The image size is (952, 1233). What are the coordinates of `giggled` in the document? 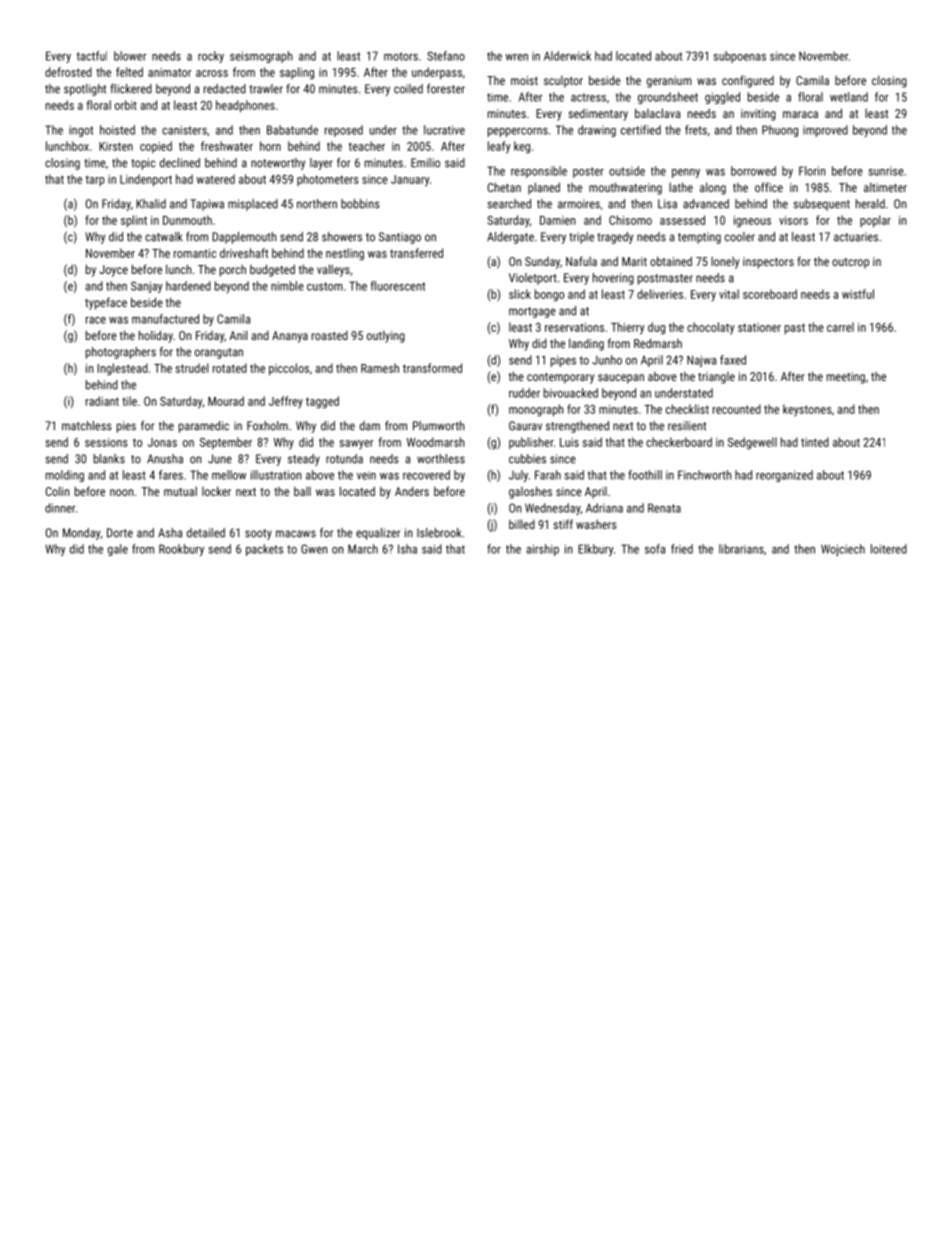 It's located at (722, 98).
